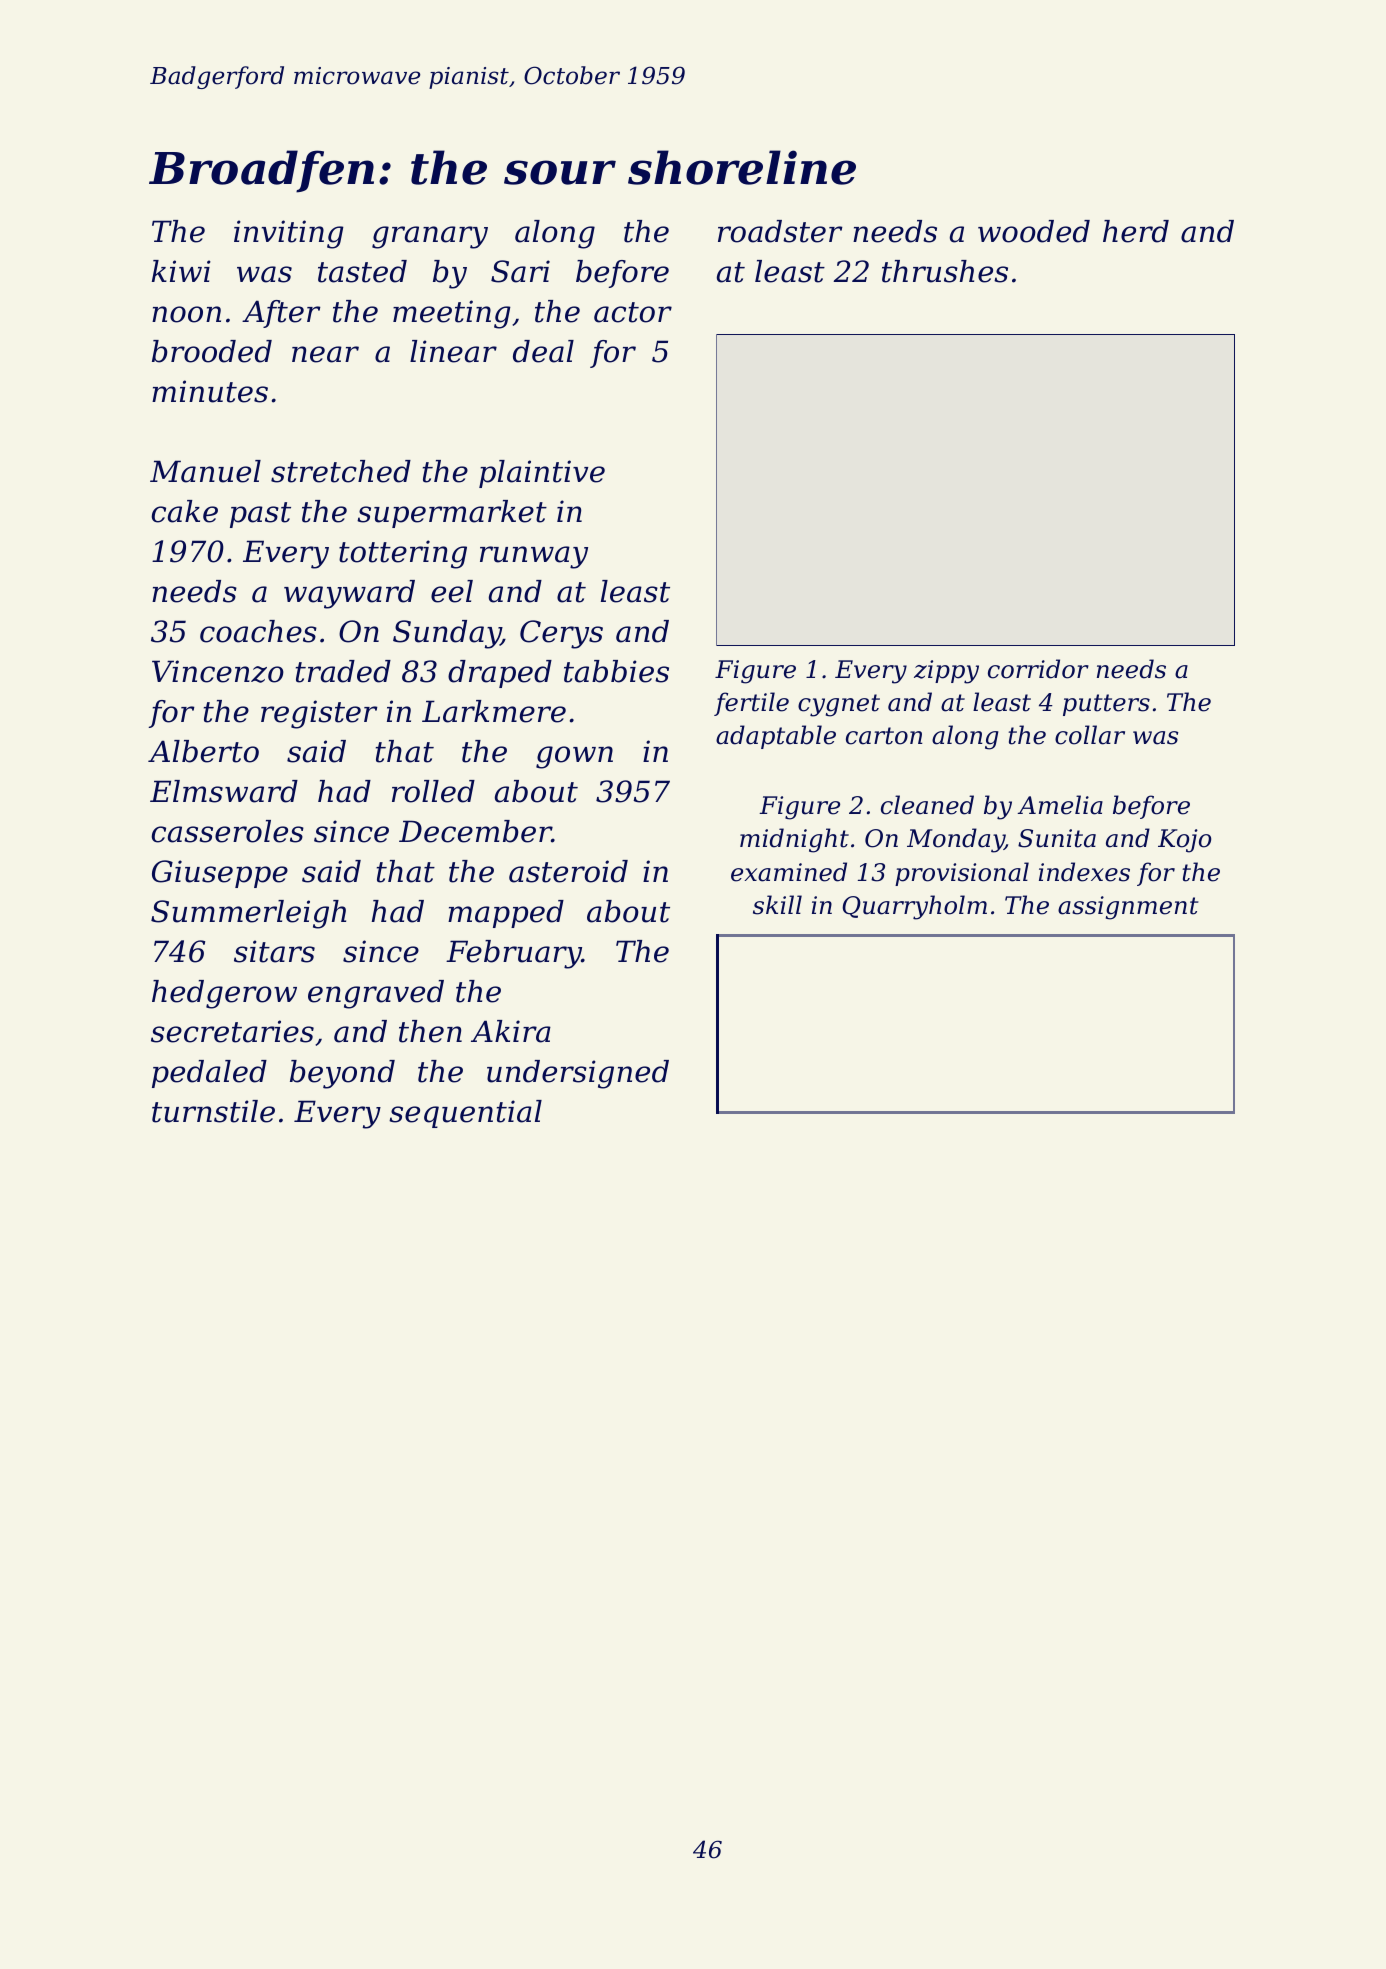 The width and height of the page is (1386, 1969). What do you see at coordinates (1038, 669) in the page?
I see `corridor` at bounding box center [1038, 669].
